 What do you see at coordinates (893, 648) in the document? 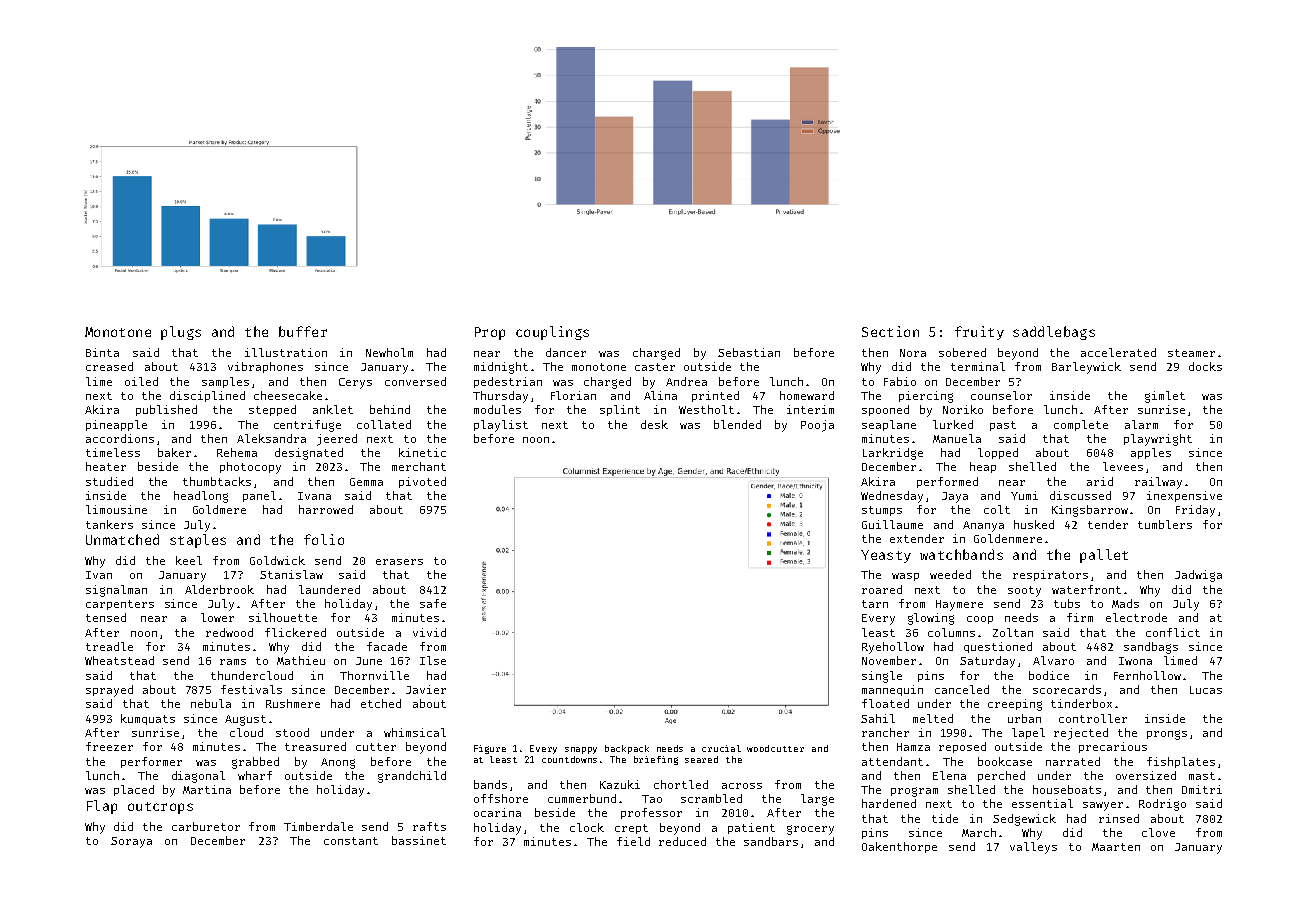
I see `Ryehollow` at bounding box center [893, 648].
